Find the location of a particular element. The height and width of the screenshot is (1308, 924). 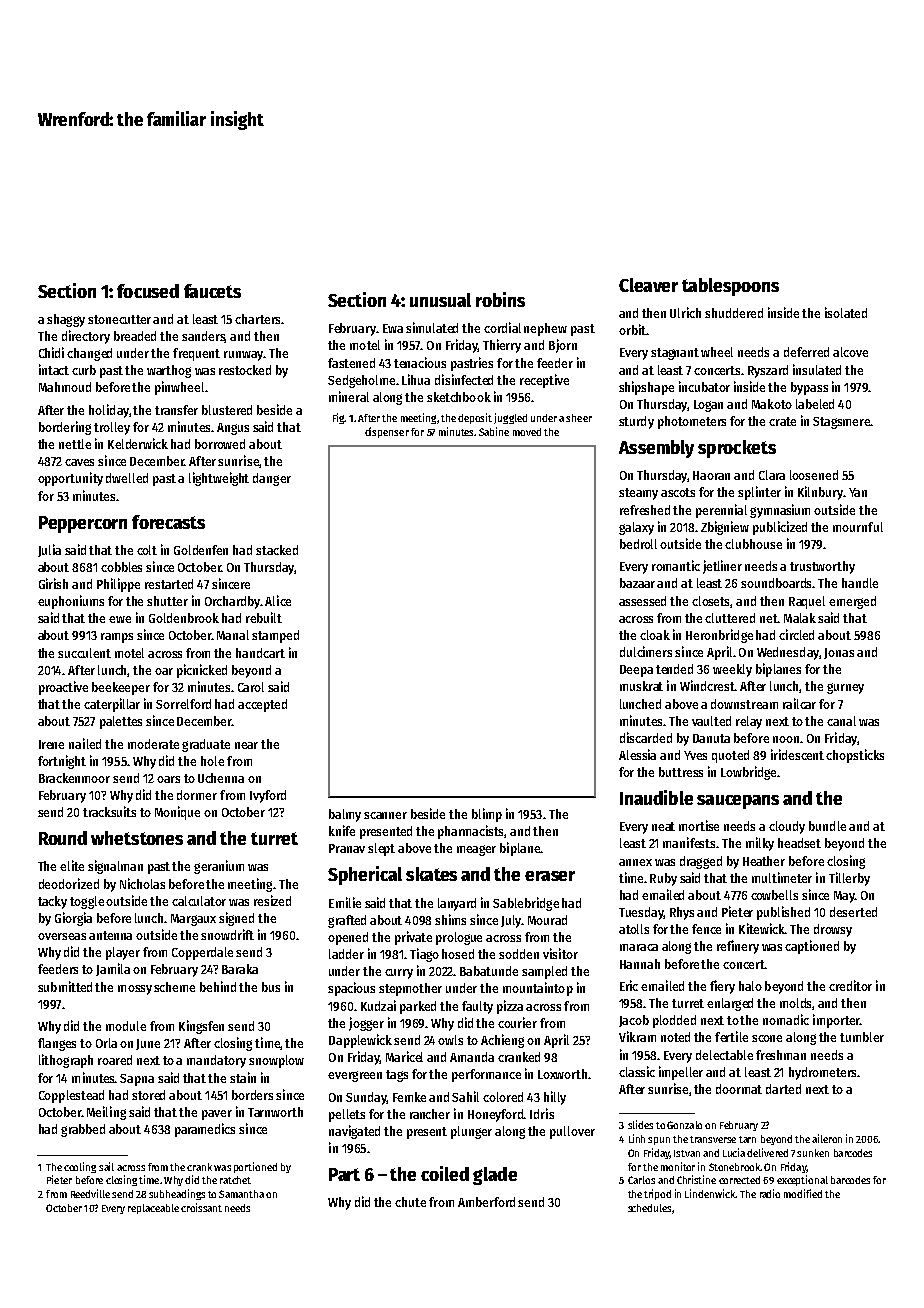

exceptional is located at coordinates (802, 1180).
